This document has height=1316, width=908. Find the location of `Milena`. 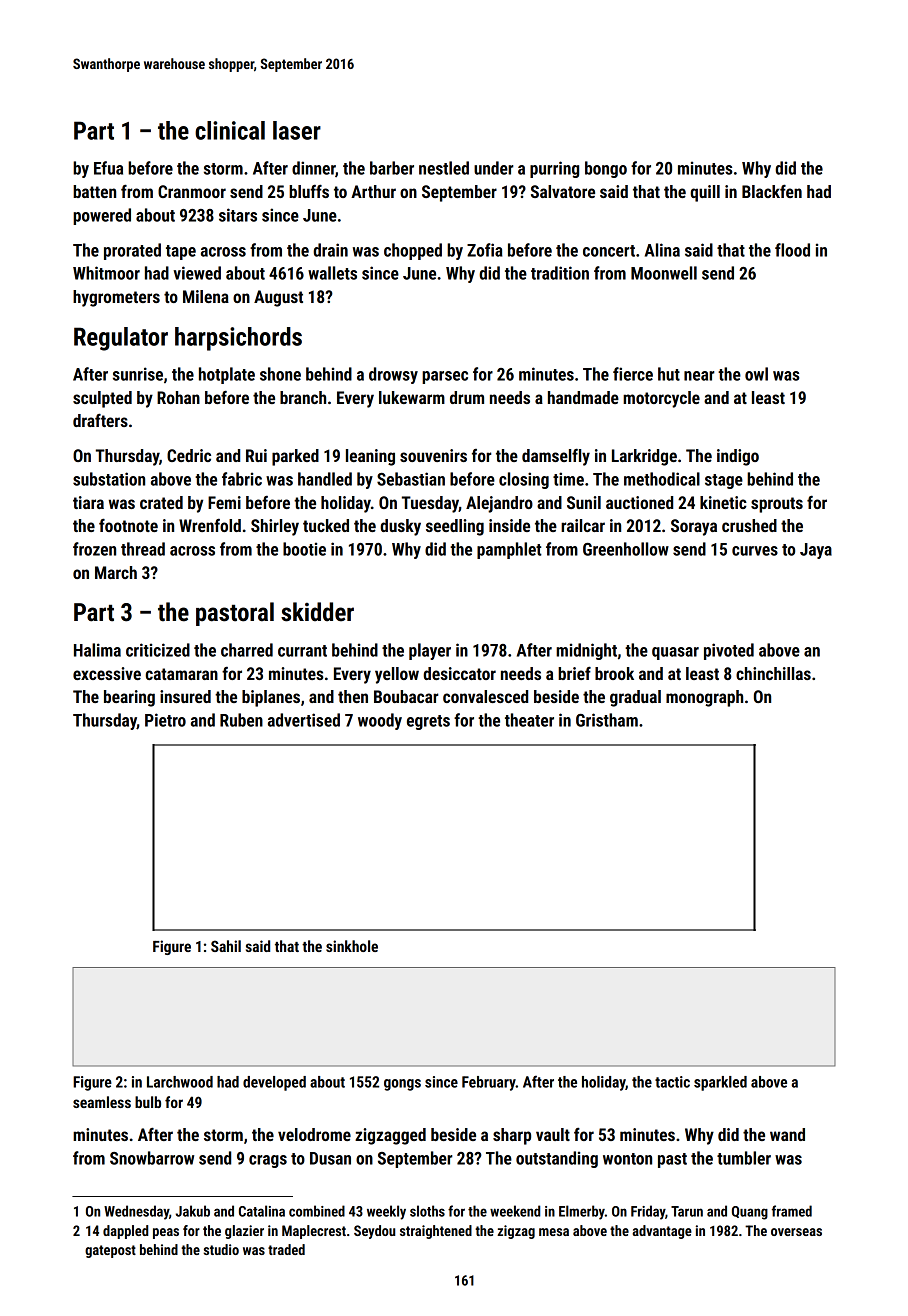

Milena is located at coordinates (206, 296).
